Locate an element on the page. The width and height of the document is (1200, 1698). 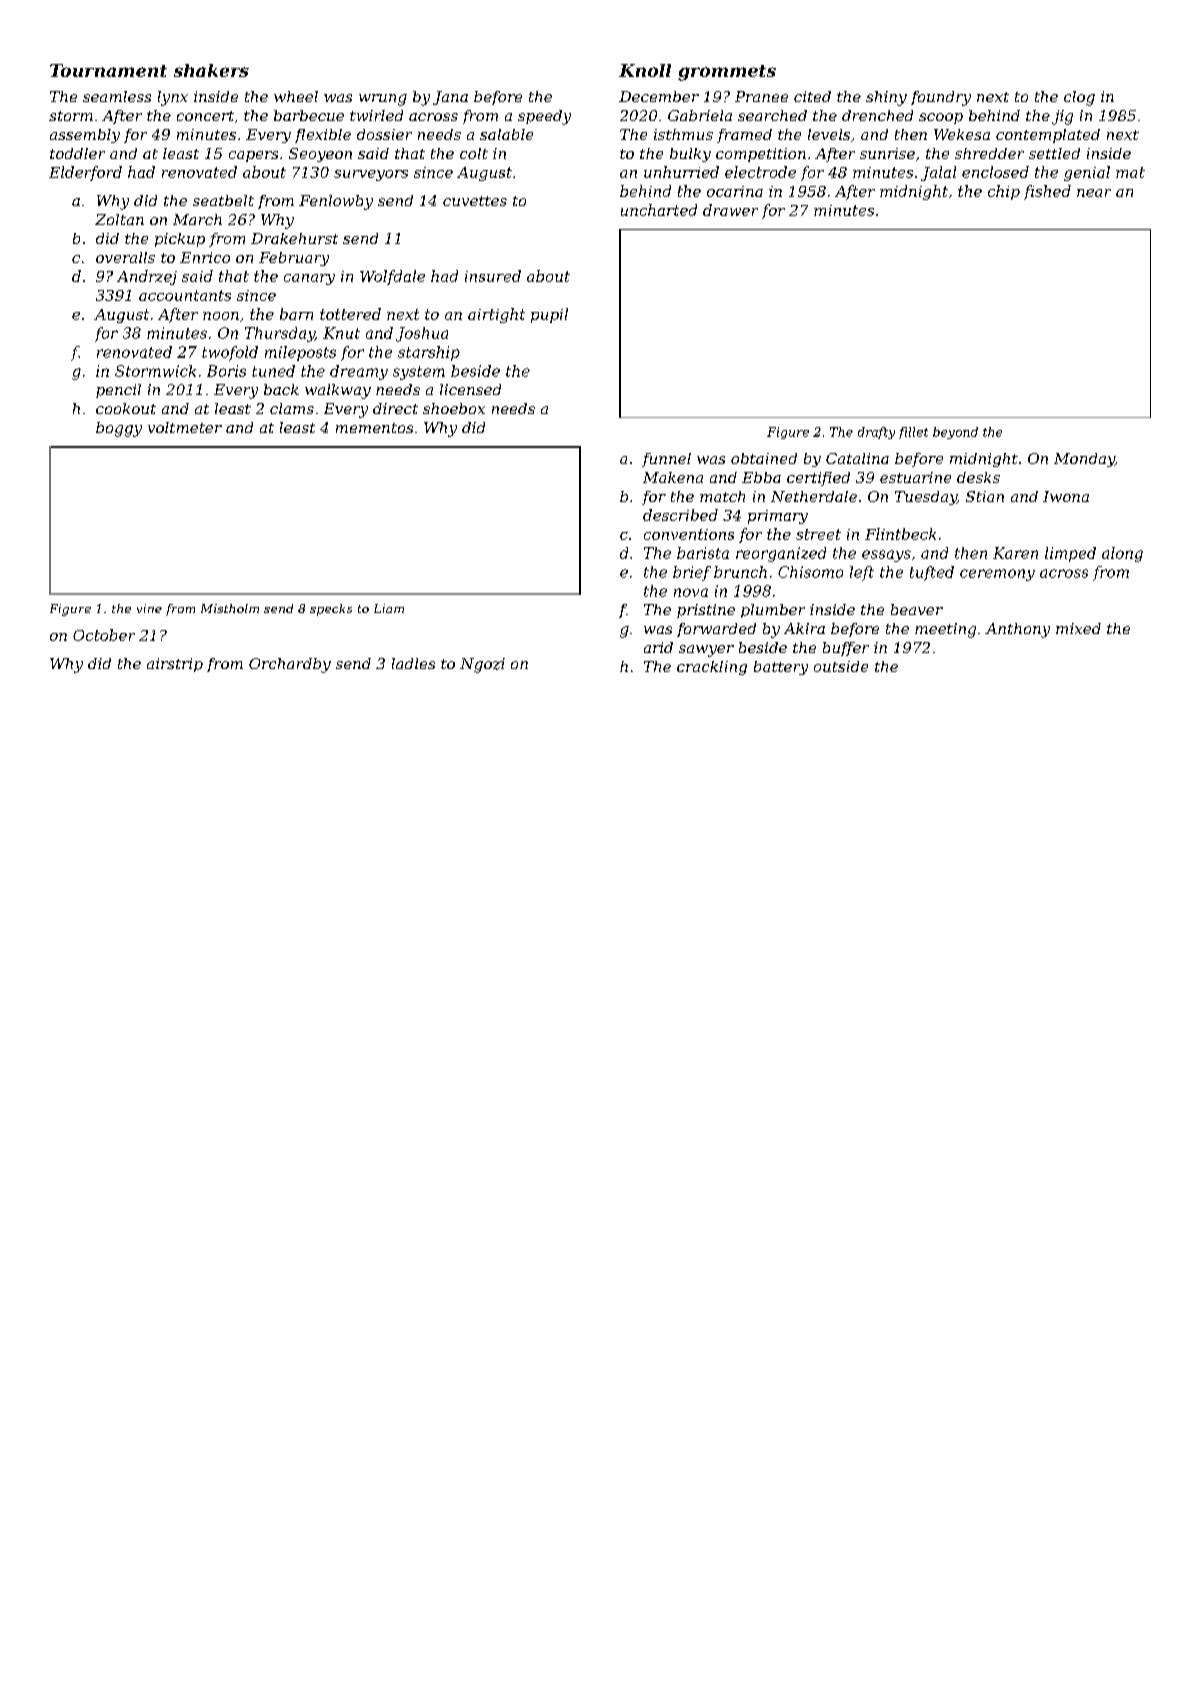
specks is located at coordinates (331, 610).
